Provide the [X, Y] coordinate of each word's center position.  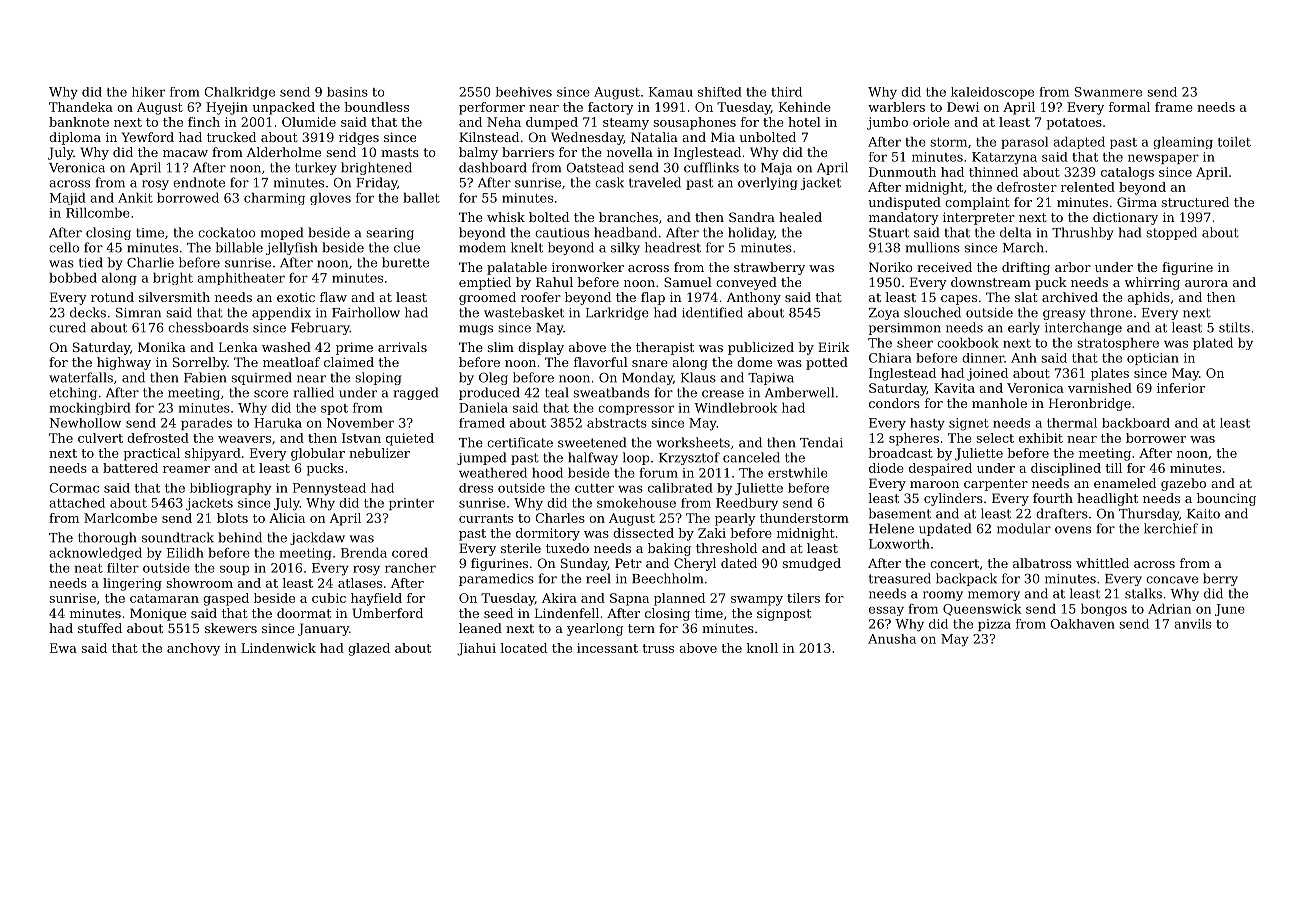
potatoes [1074, 124]
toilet [1234, 142]
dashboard [493, 167]
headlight [1107, 499]
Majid [68, 199]
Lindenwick [278, 648]
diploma [75, 138]
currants [486, 518]
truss [658, 648]
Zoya [884, 314]
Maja [776, 169]
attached [77, 503]
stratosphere [1118, 344]
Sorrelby [200, 363]
